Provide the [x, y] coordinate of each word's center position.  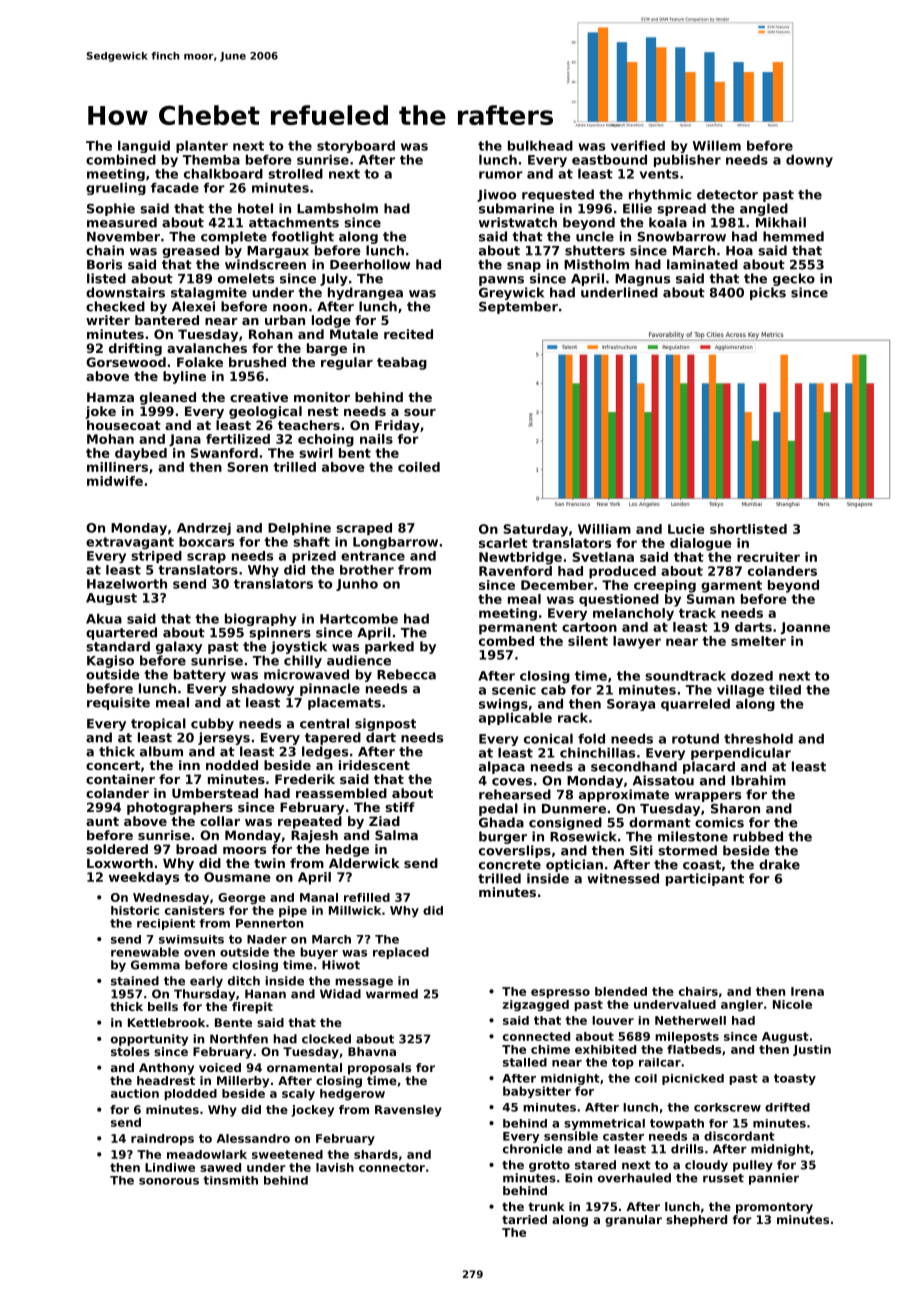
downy [809, 161]
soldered [117, 849]
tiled [785, 690]
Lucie [686, 529]
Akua [104, 619]
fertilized [238, 439]
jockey [312, 1111]
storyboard [356, 147]
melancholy [633, 614]
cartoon [589, 627]
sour [420, 412]
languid [144, 147]
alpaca [502, 767]
